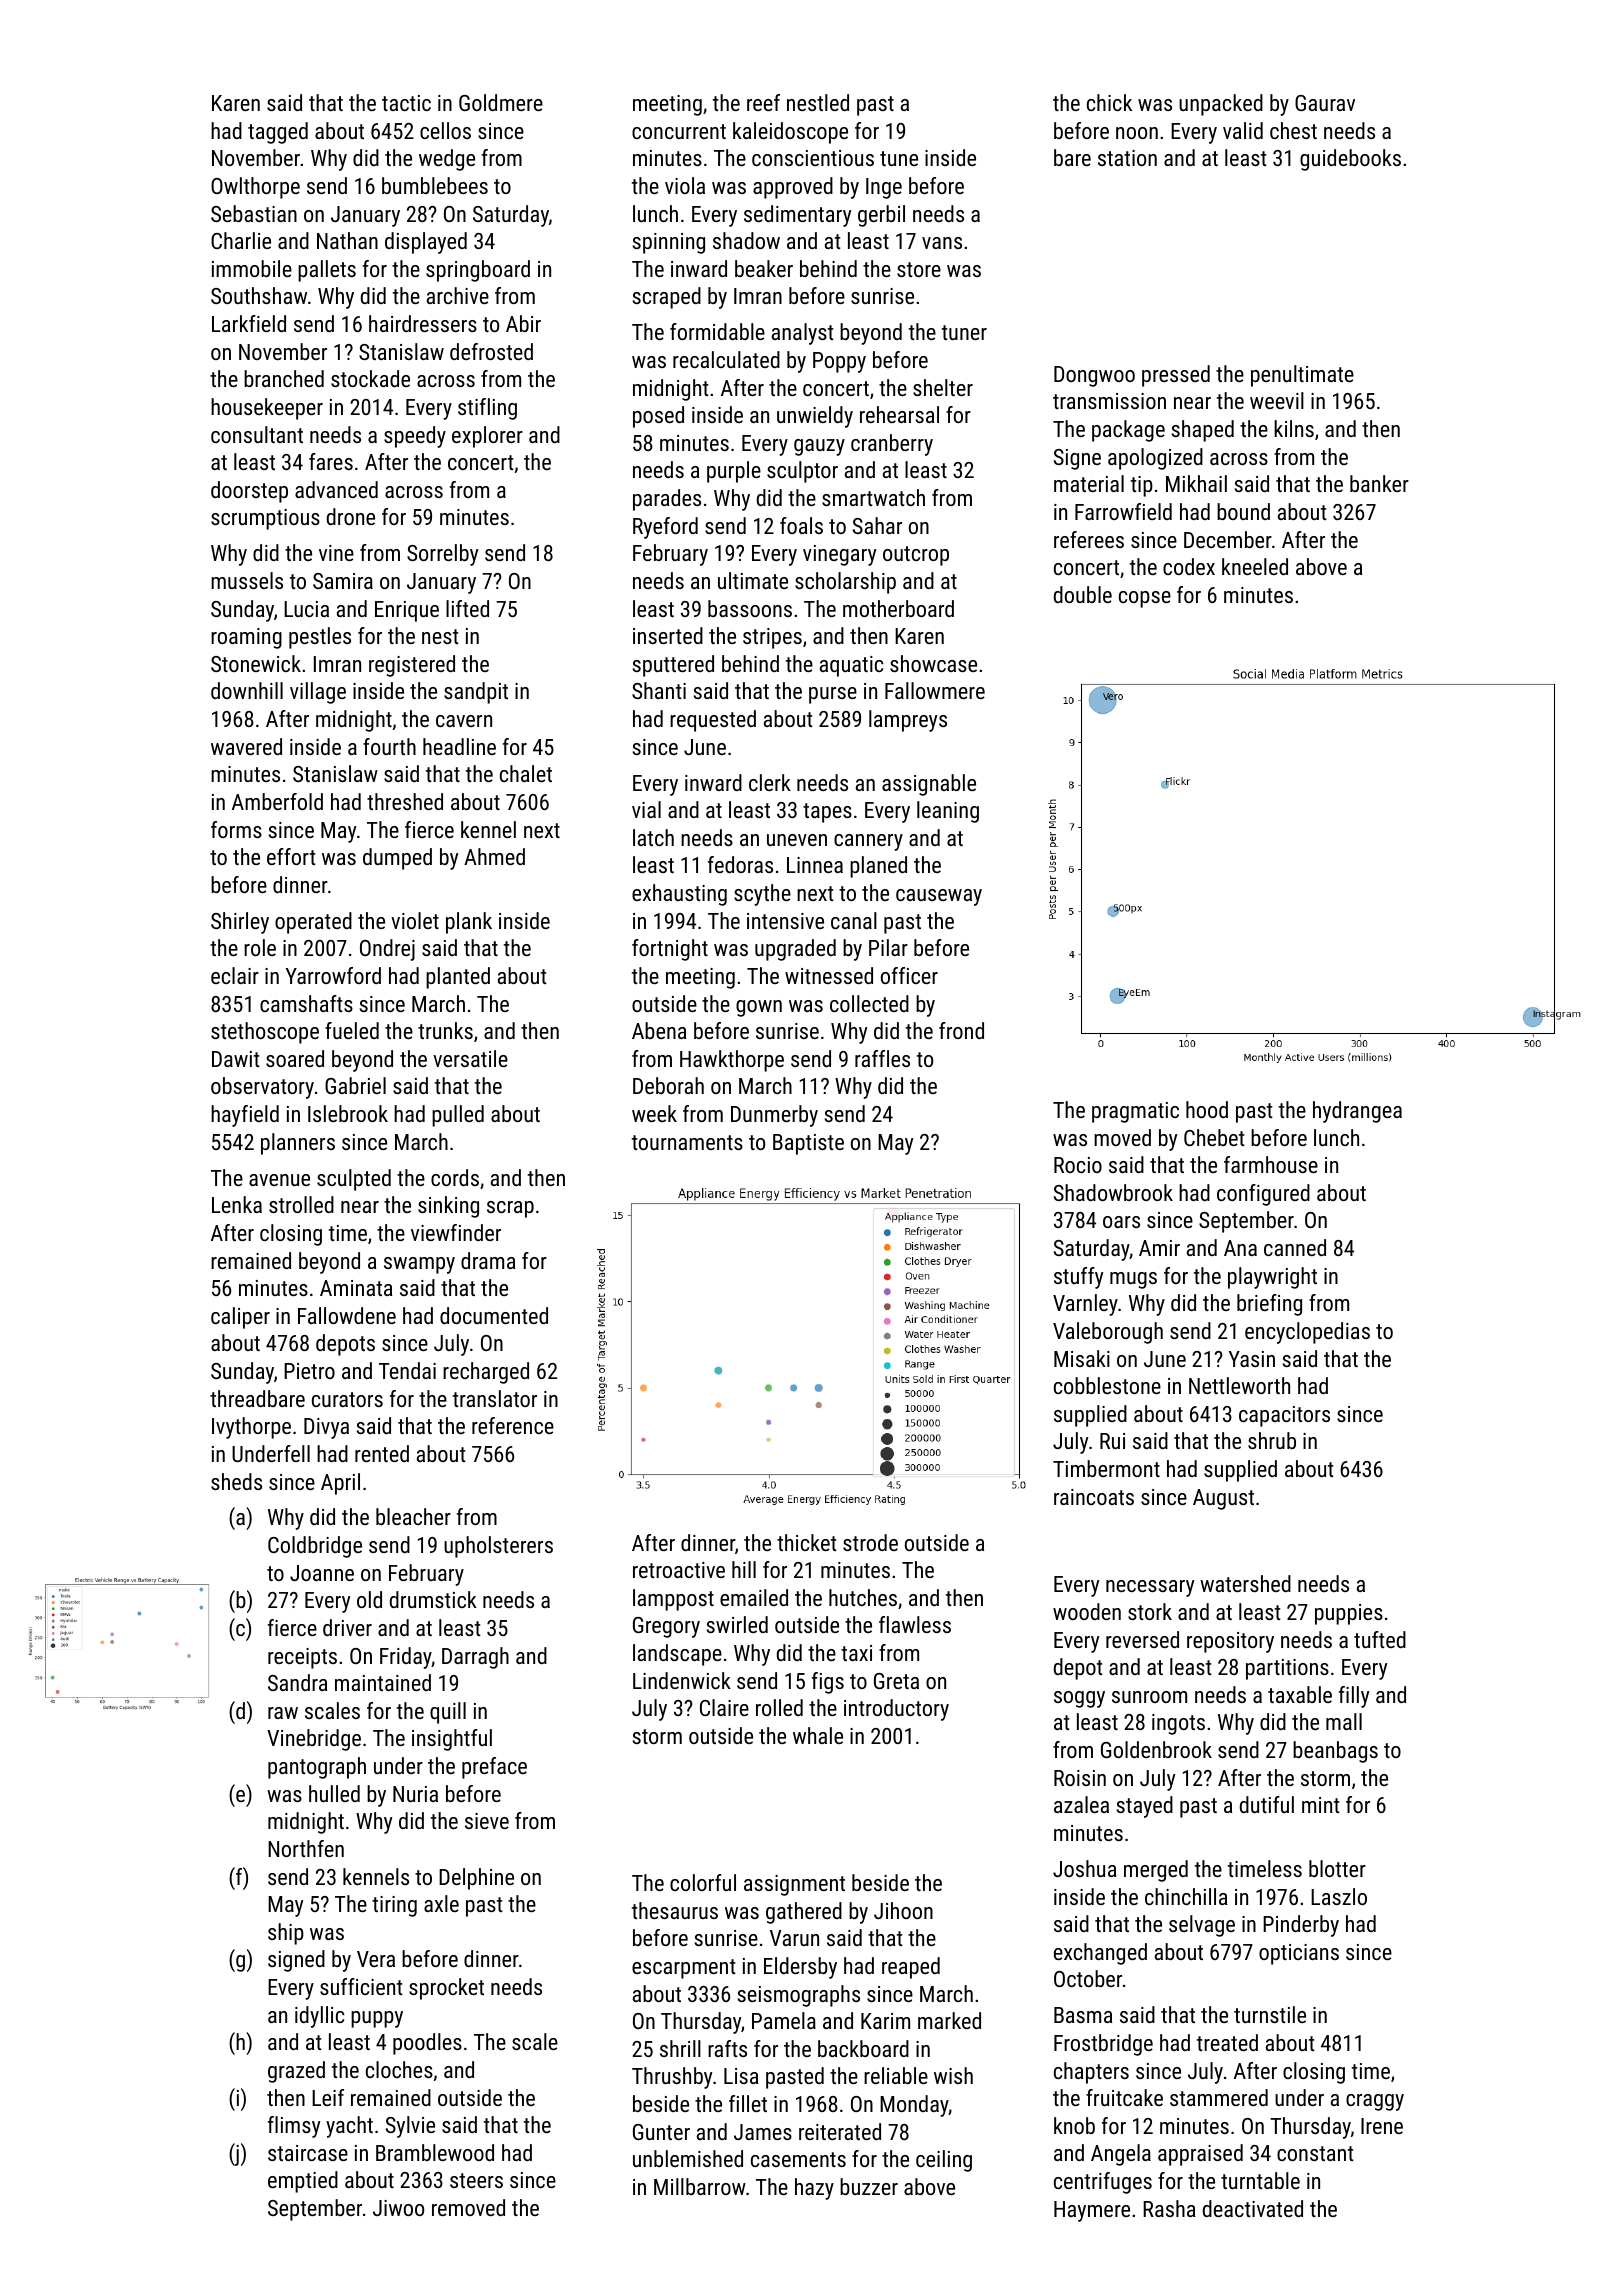  What do you see at coordinates (1325, 103) in the page?
I see `Gaurav` at bounding box center [1325, 103].
